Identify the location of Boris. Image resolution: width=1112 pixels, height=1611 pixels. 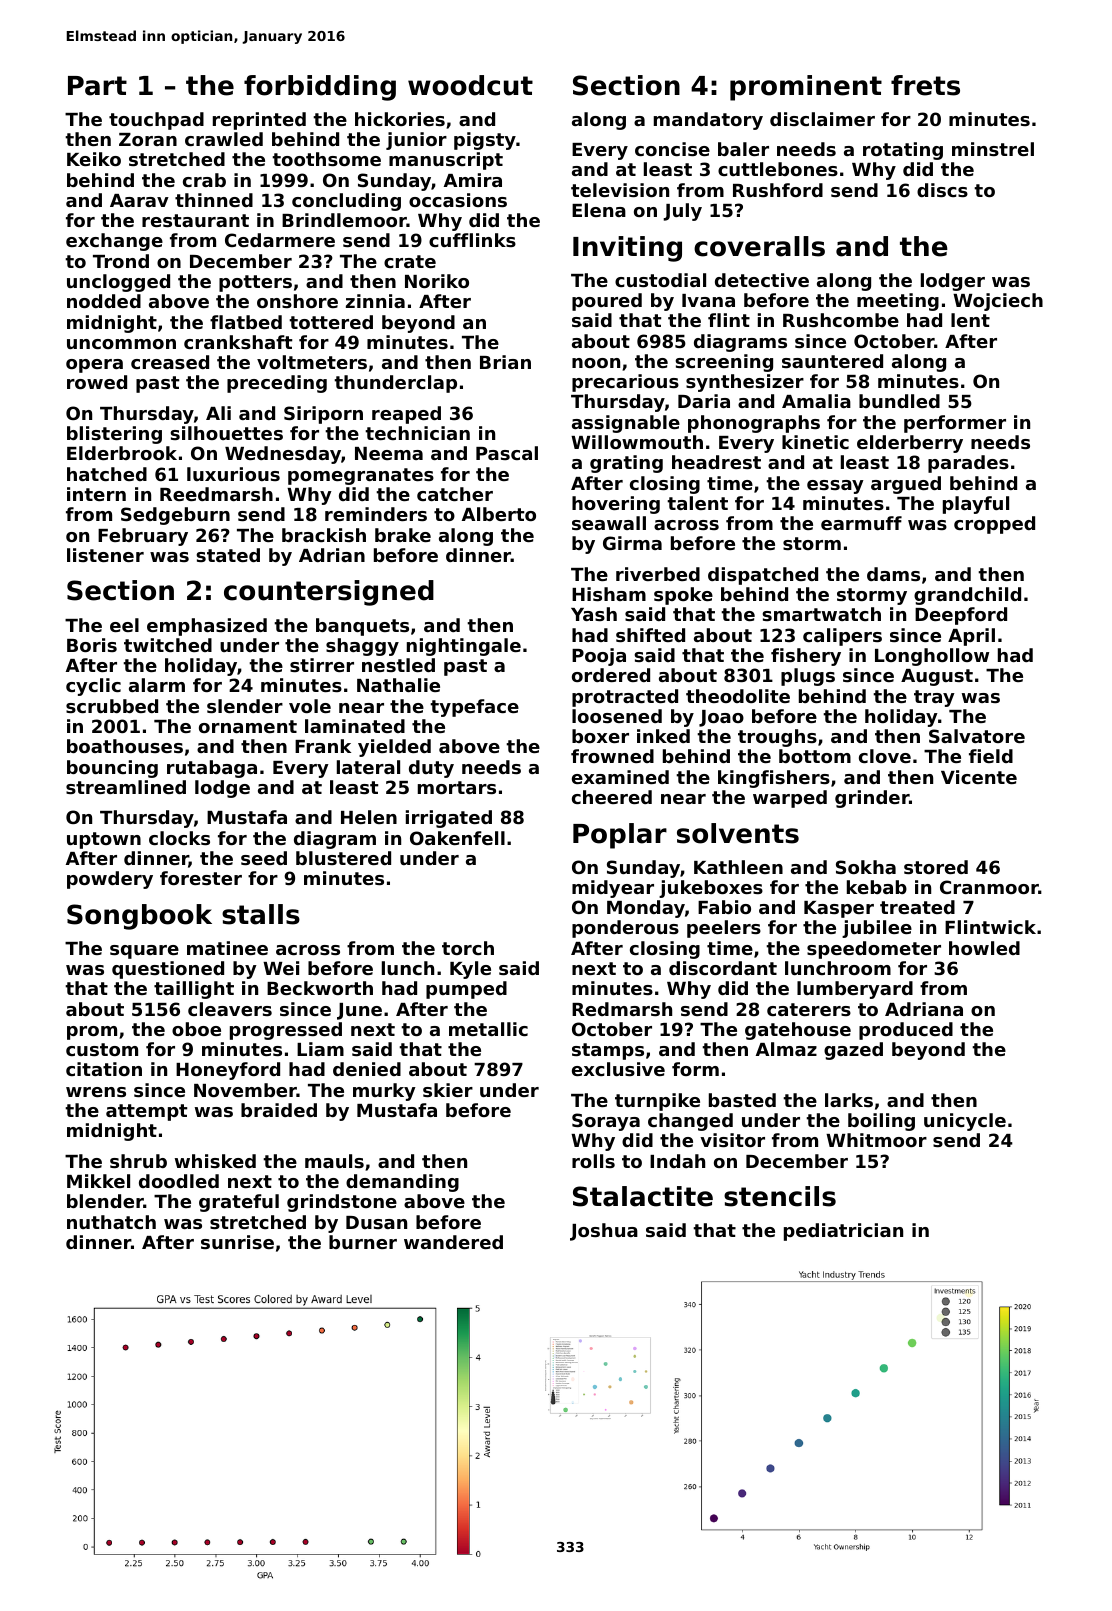
(92, 645).
